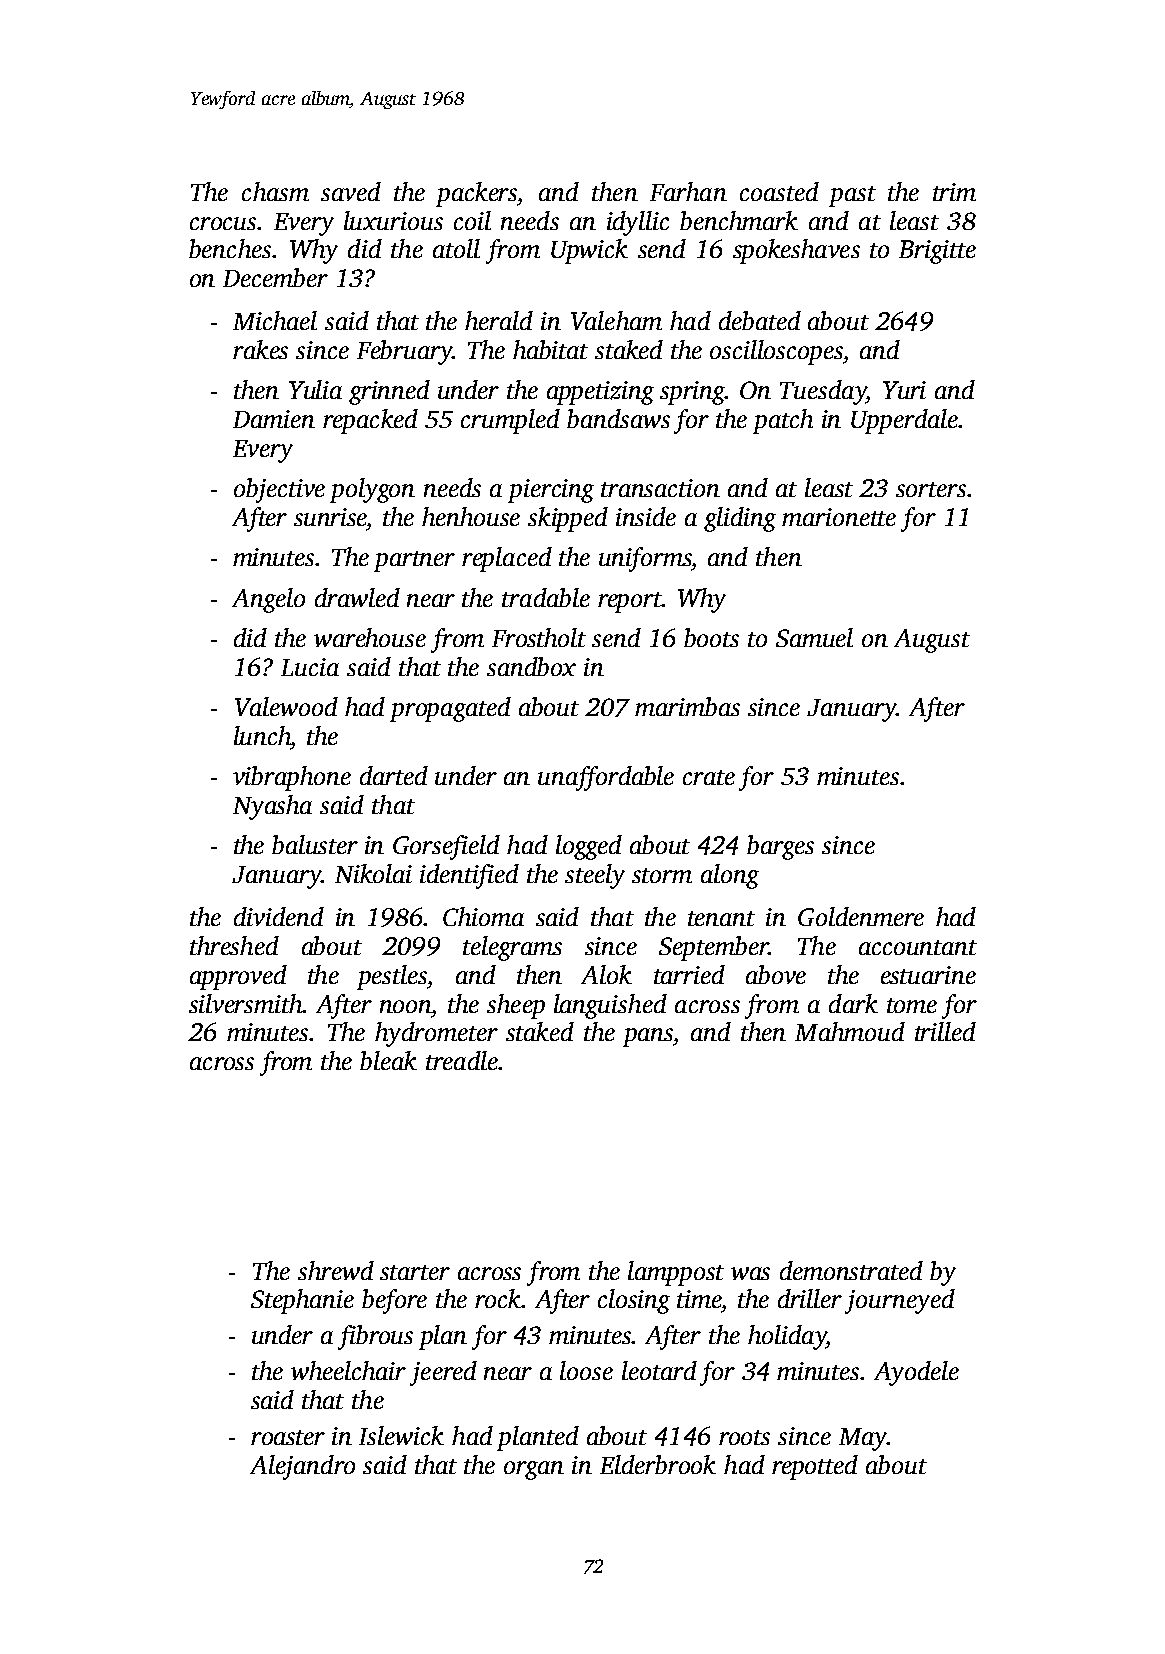 The height and width of the screenshot is (1654, 1165). I want to click on pans, so click(648, 1037).
